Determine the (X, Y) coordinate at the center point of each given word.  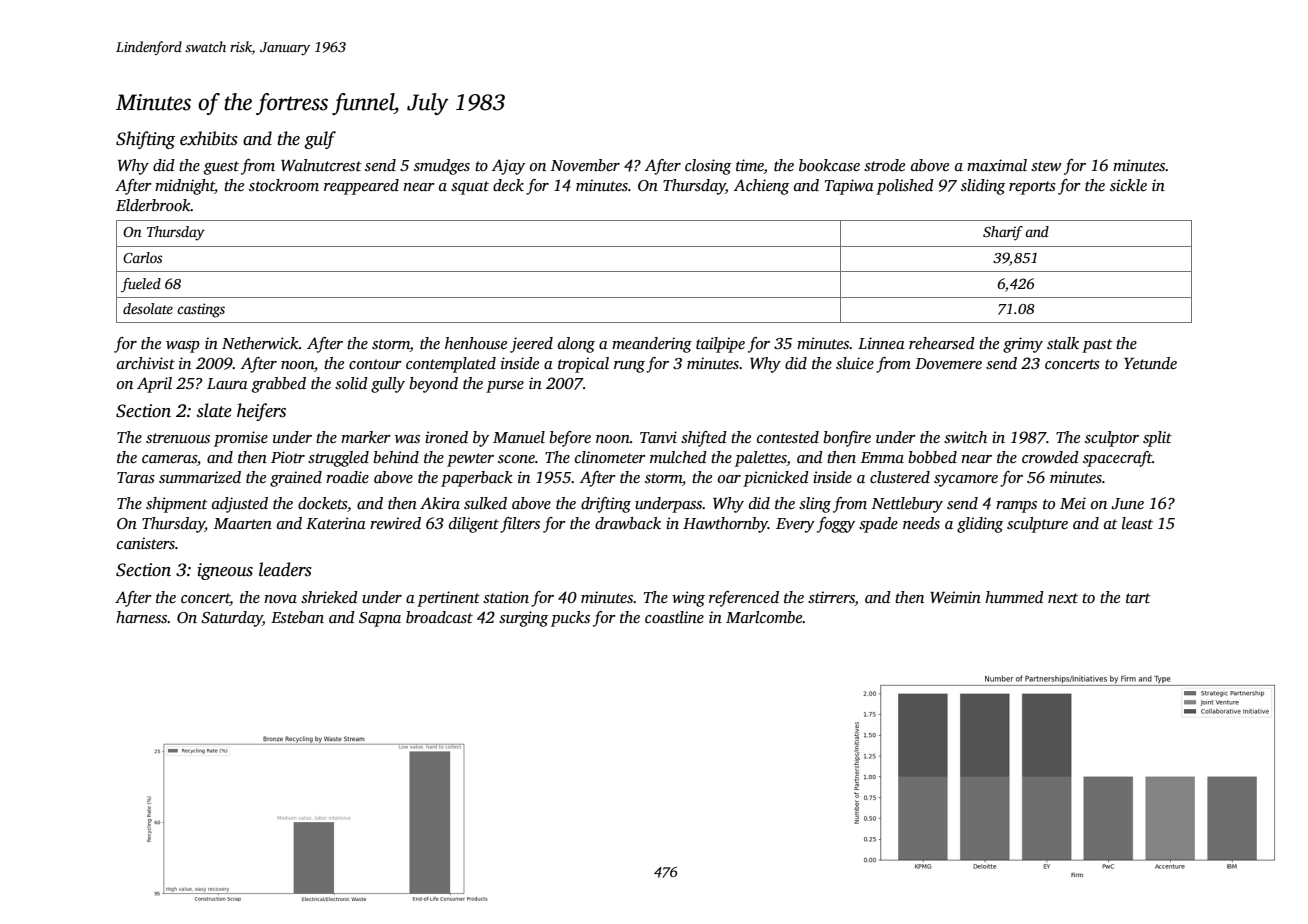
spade (878, 525)
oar (729, 479)
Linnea (881, 343)
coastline (674, 617)
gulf (320, 140)
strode (884, 165)
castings (201, 310)
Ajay (508, 167)
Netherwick (260, 343)
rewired (395, 523)
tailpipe (720, 345)
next (1063, 598)
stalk (1063, 343)
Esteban (297, 617)
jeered (531, 345)
